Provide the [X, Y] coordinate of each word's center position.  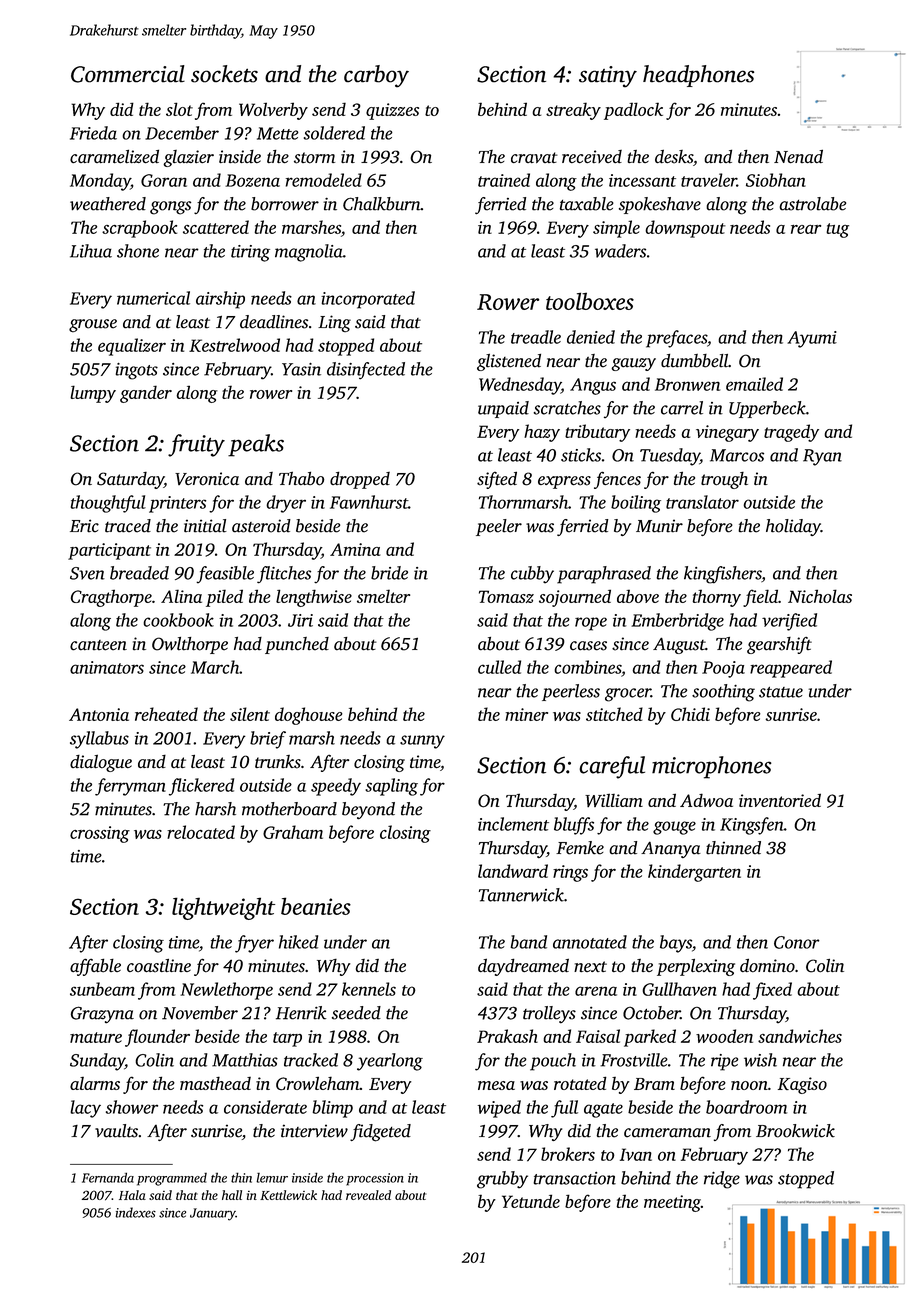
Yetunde [531, 1201]
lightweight [223, 908]
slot [179, 109]
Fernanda [108, 1178]
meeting [672, 1203]
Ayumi [812, 339]
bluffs [574, 826]
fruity [196, 445]
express [564, 482]
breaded [139, 573]
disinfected [366, 371]
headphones [698, 76]
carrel [682, 408]
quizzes [392, 111]
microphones [712, 767]
